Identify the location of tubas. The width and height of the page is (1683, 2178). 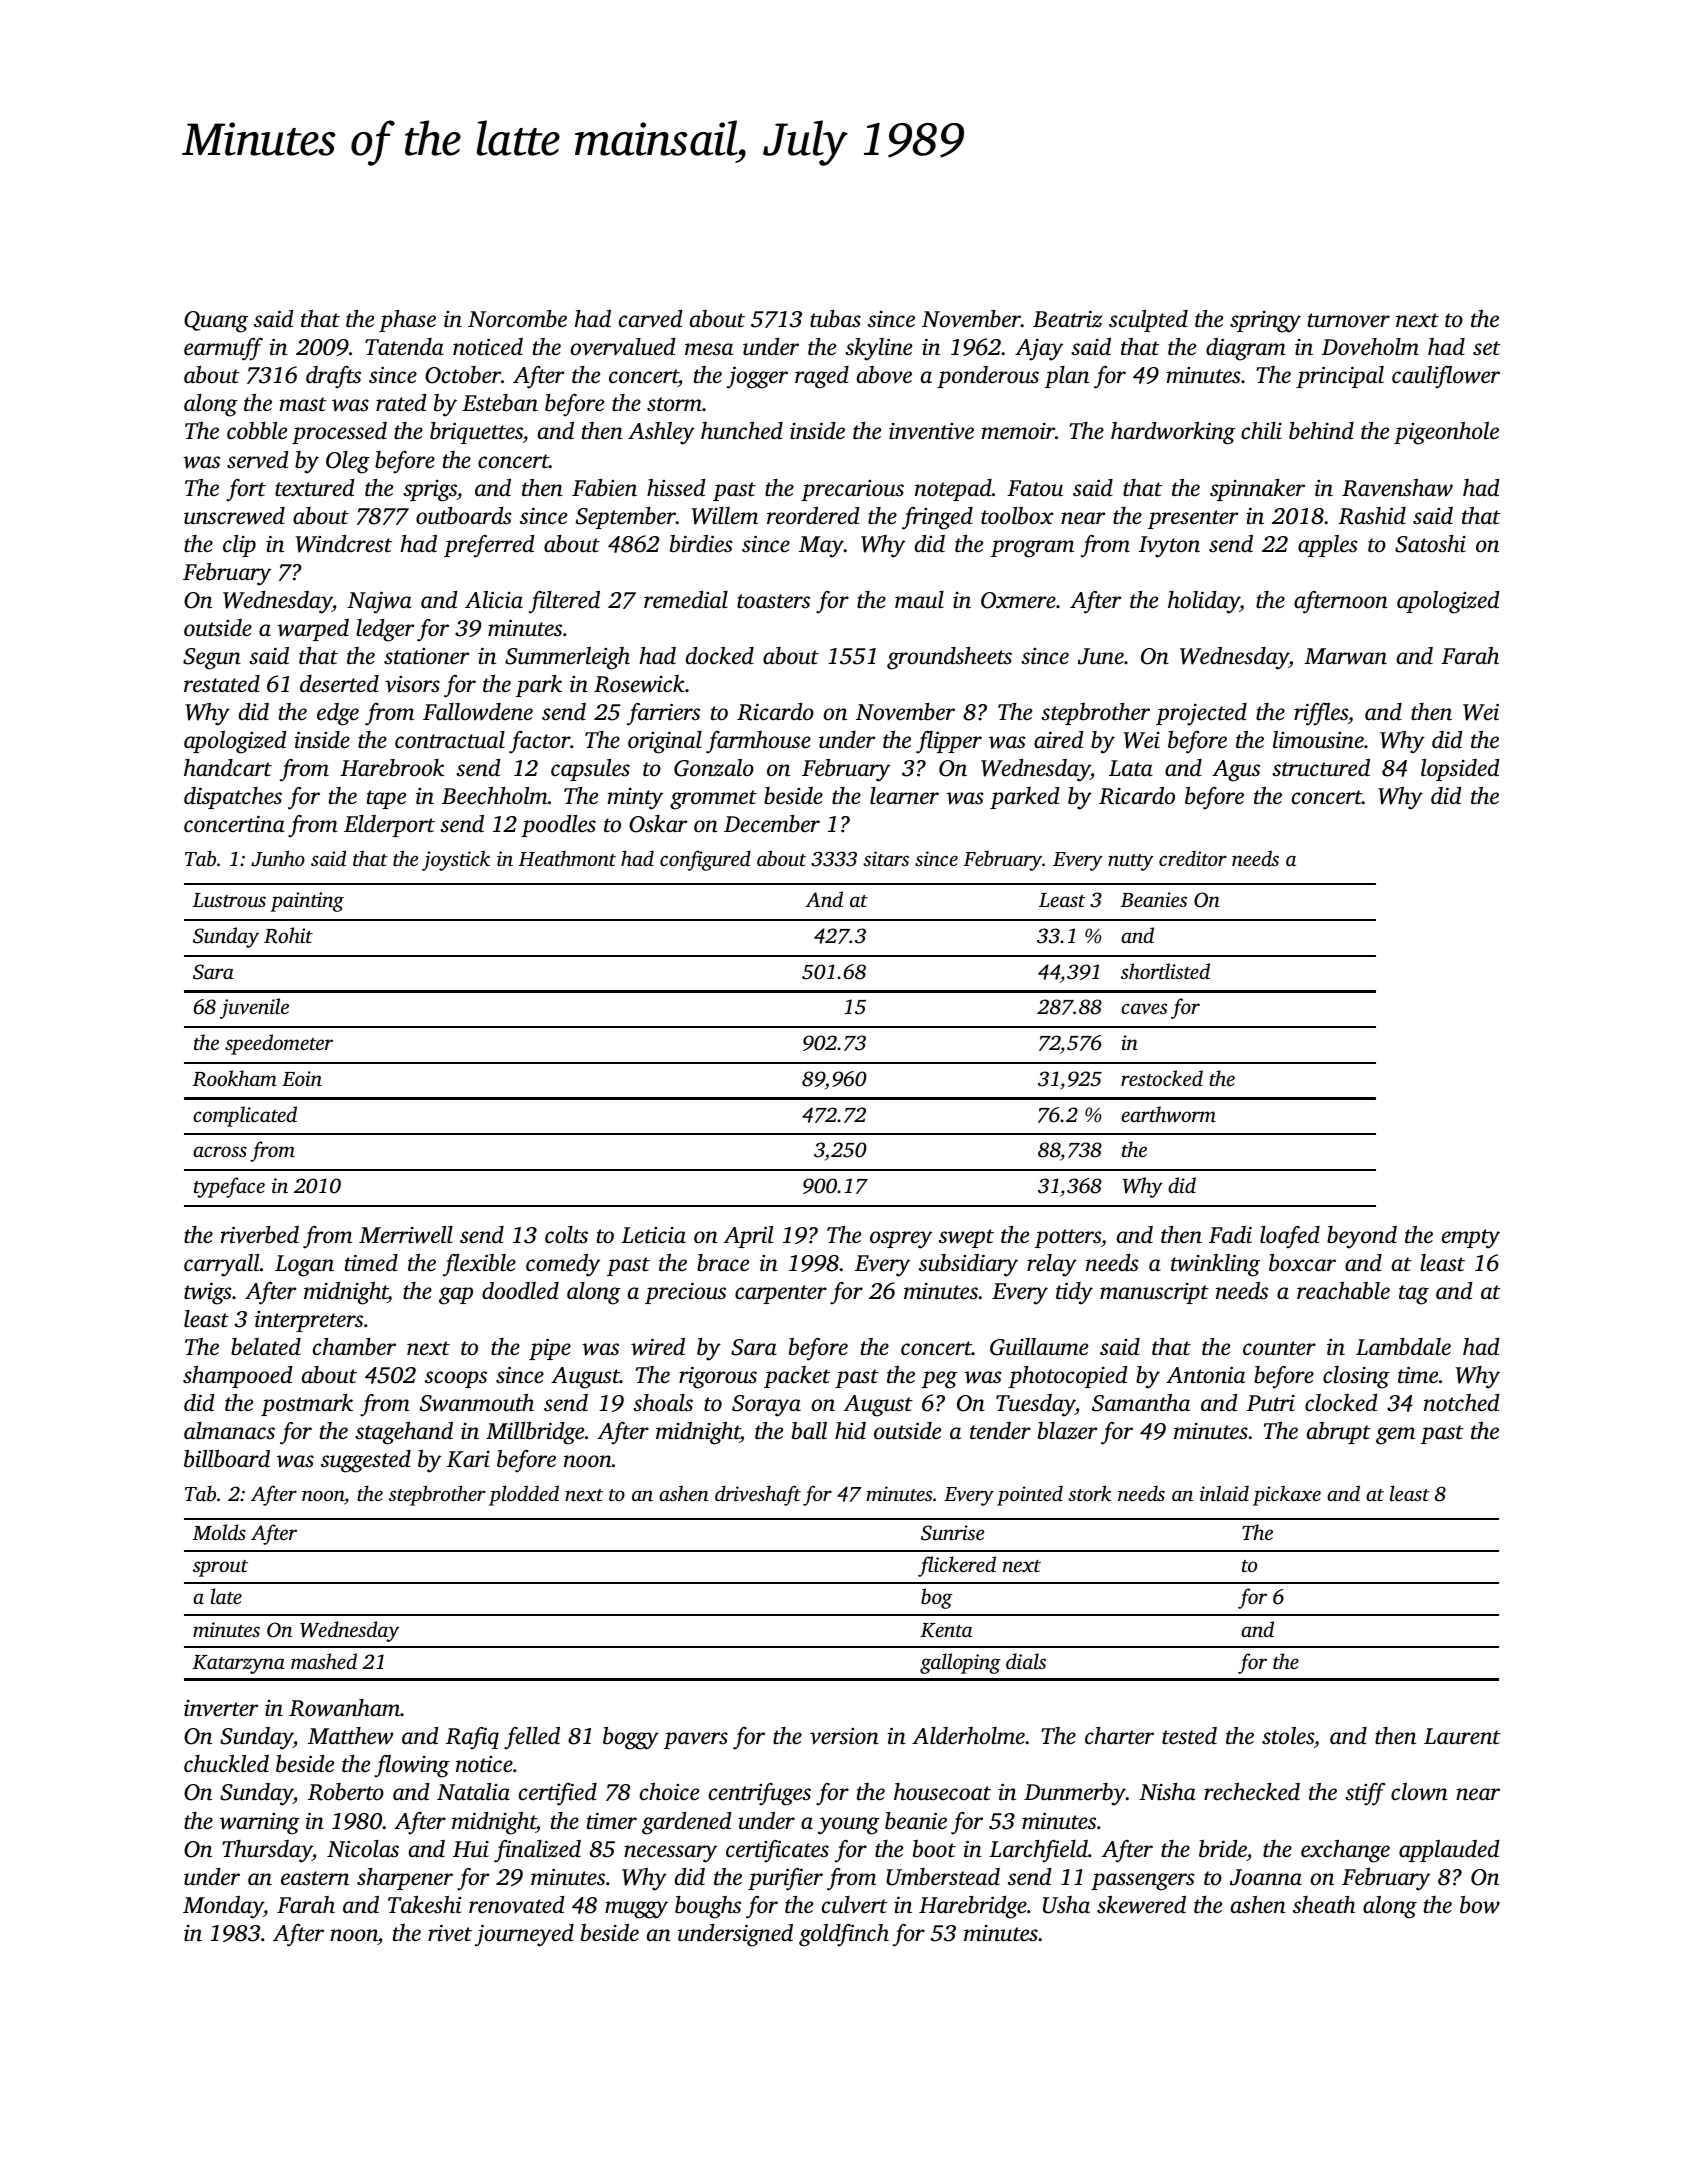
(835, 319).
